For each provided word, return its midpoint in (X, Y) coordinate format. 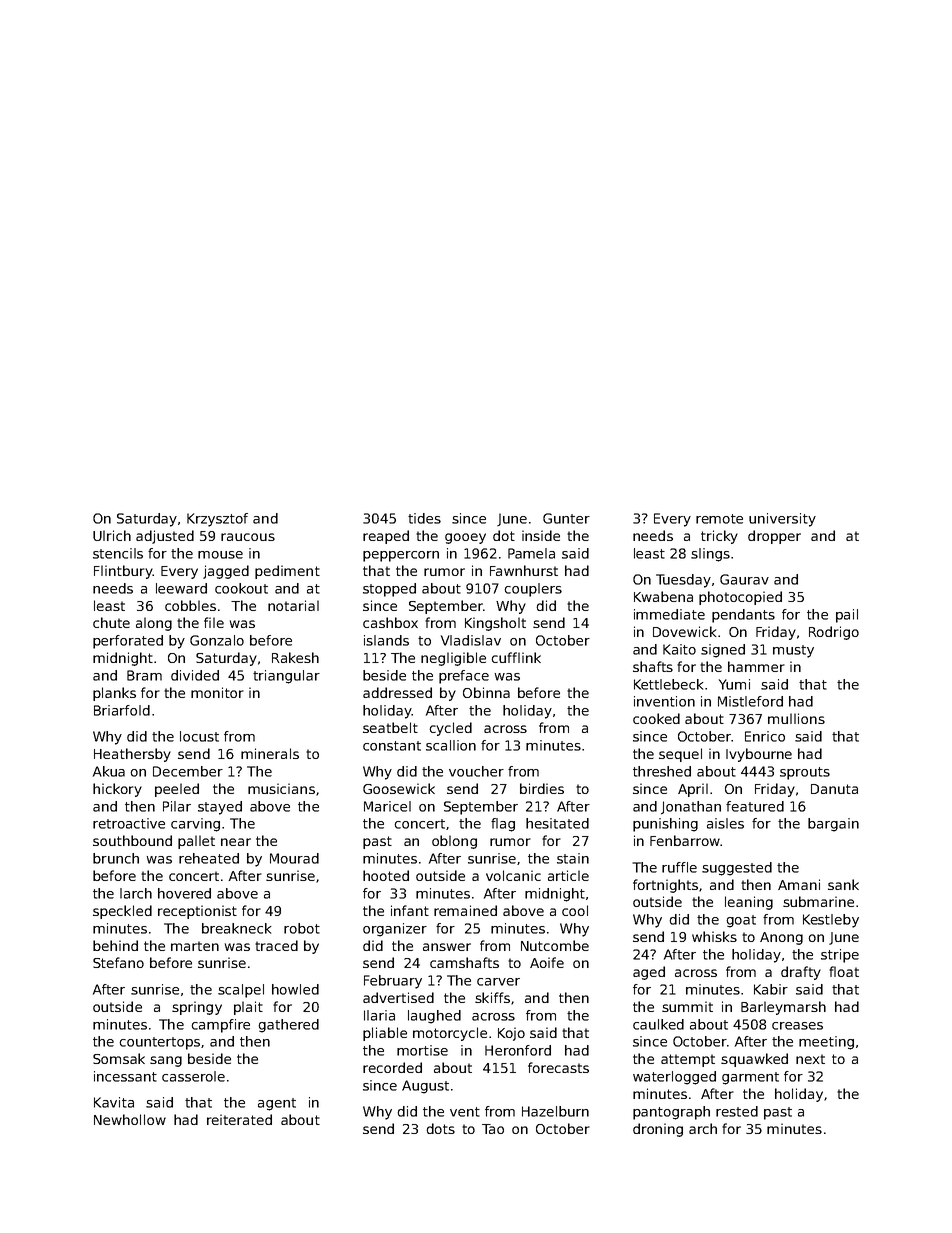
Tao (493, 1129)
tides (424, 518)
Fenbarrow (685, 840)
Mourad (294, 858)
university (782, 520)
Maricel (387, 806)
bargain (833, 825)
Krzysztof (217, 520)
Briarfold (122, 710)
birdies (542, 788)
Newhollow (130, 1119)
